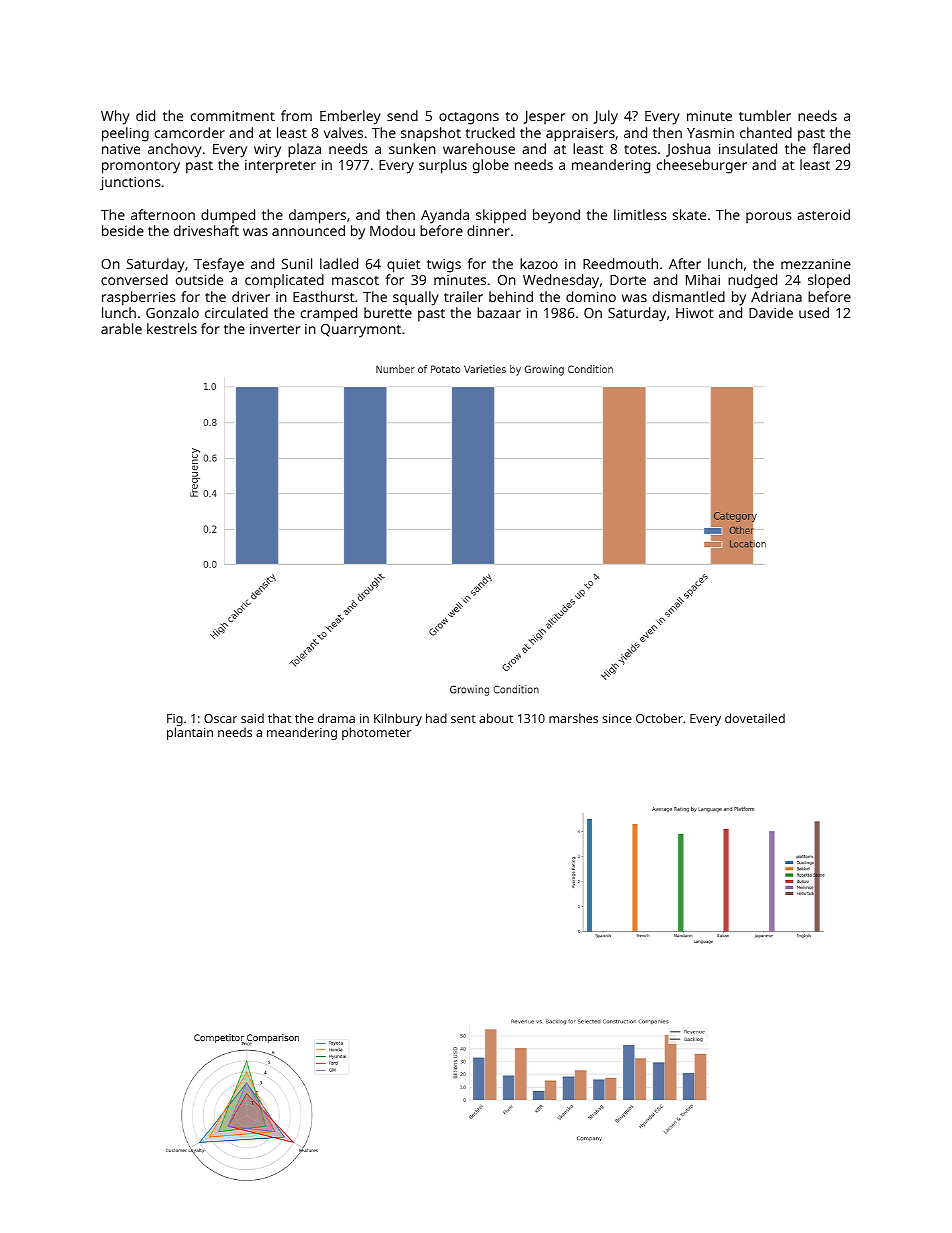 The width and height of the screenshot is (952, 1233). Describe the element at coordinates (556, 216) in the screenshot. I see `beyond` at that location.
